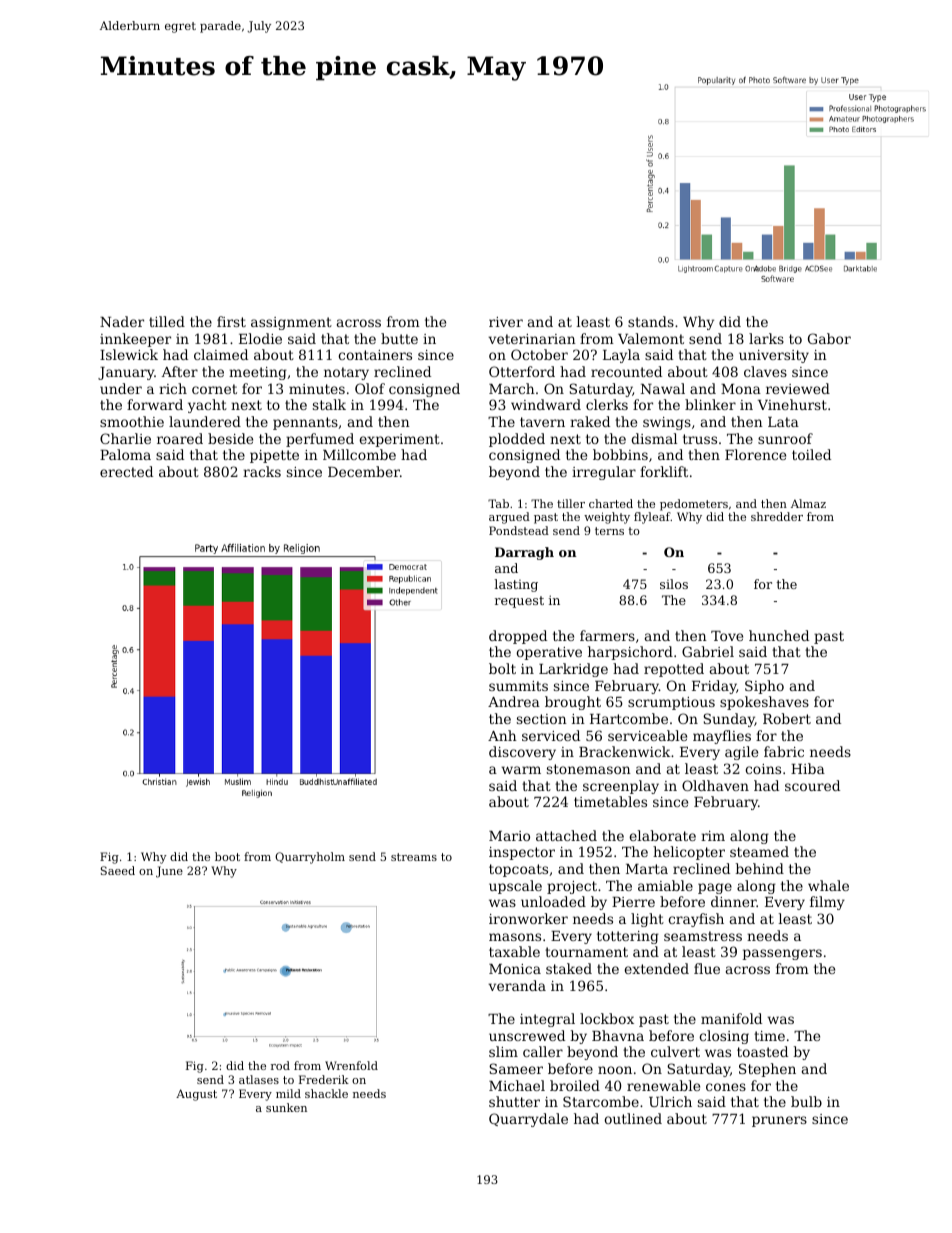 The height and width of the screenshot is (1233, 952). I want to click on Gabriel, so click(708, 651).
